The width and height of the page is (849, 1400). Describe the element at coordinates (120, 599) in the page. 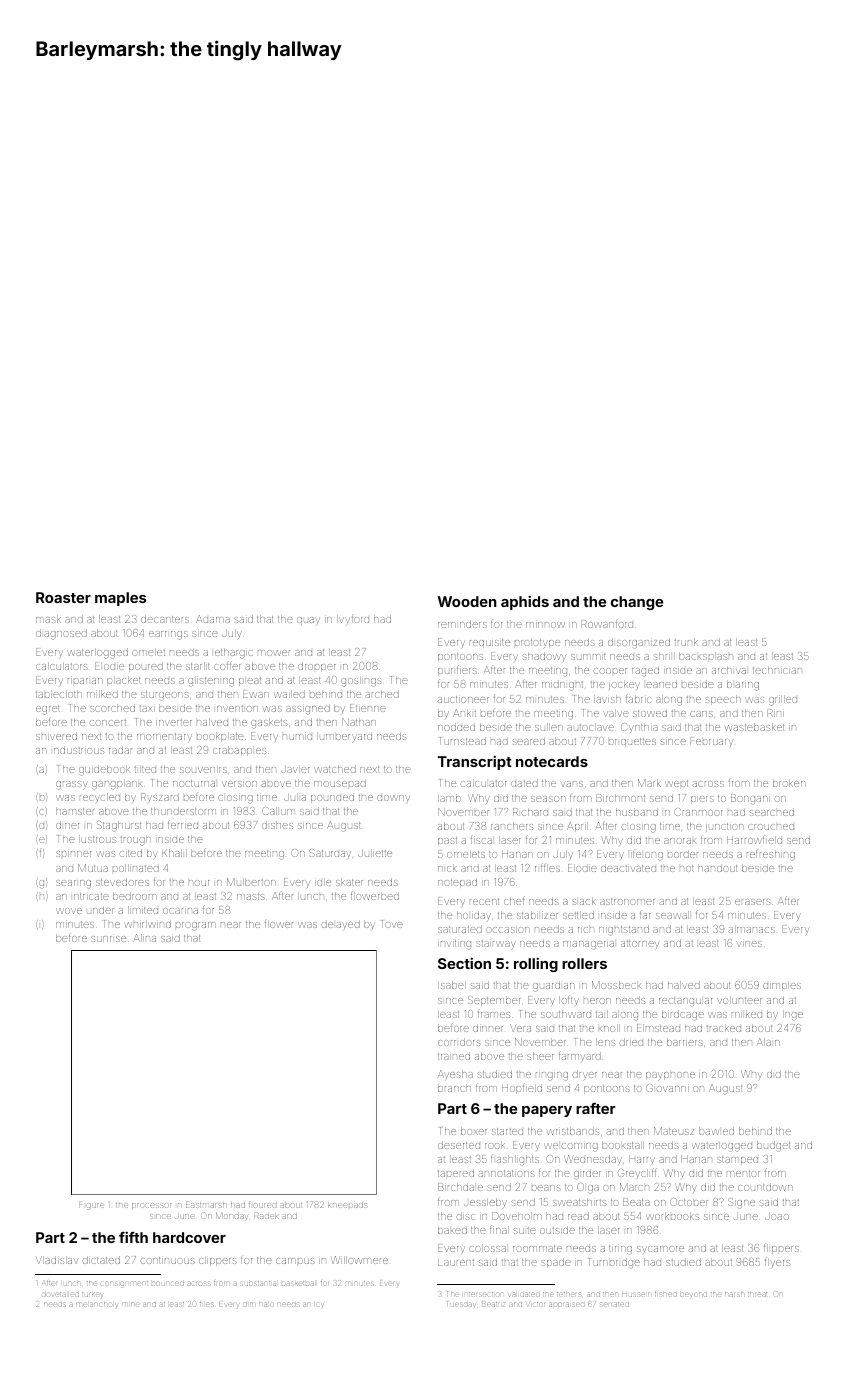

I see `maples` at that location.
